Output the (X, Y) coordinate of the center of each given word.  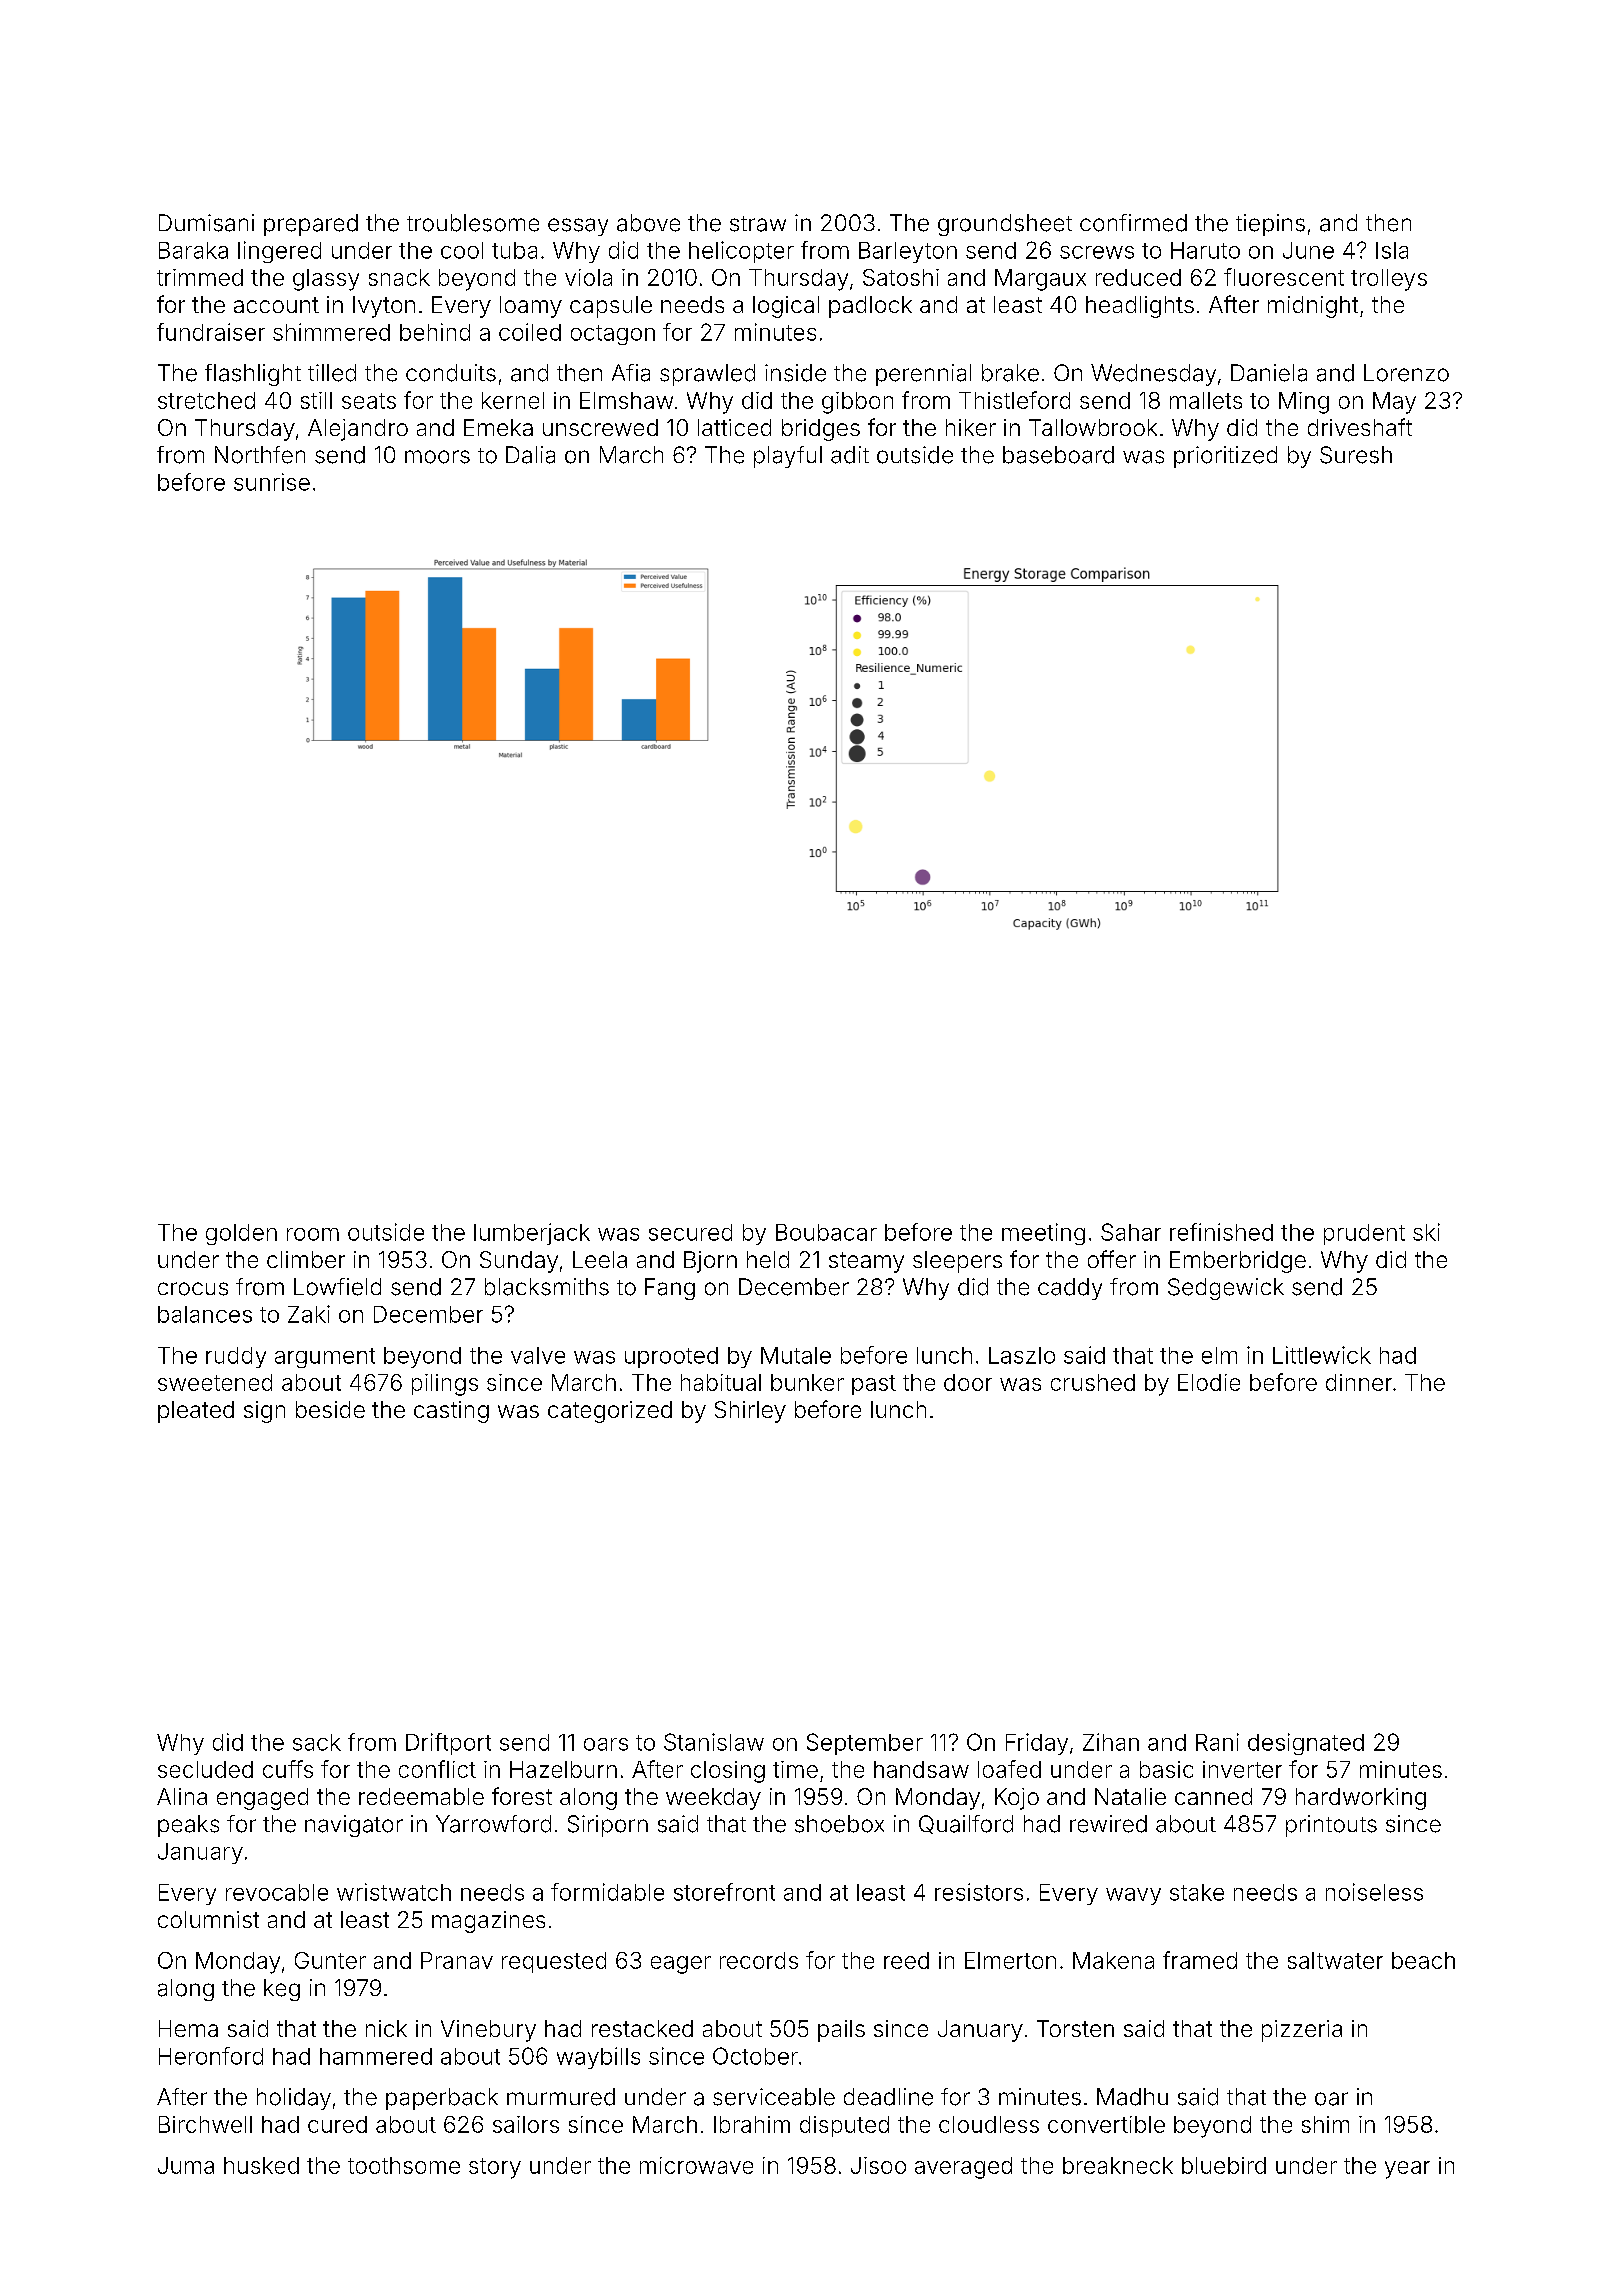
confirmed (1133, 223)
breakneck (1118, 2165)
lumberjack (532, 1234)
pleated (196, 1412)
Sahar (1131, 1232)
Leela (600, 1259)
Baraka (193, 250)
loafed (1009, 1769)
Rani (1217, 1742)
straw (758, 224)
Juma (186, 2165)
